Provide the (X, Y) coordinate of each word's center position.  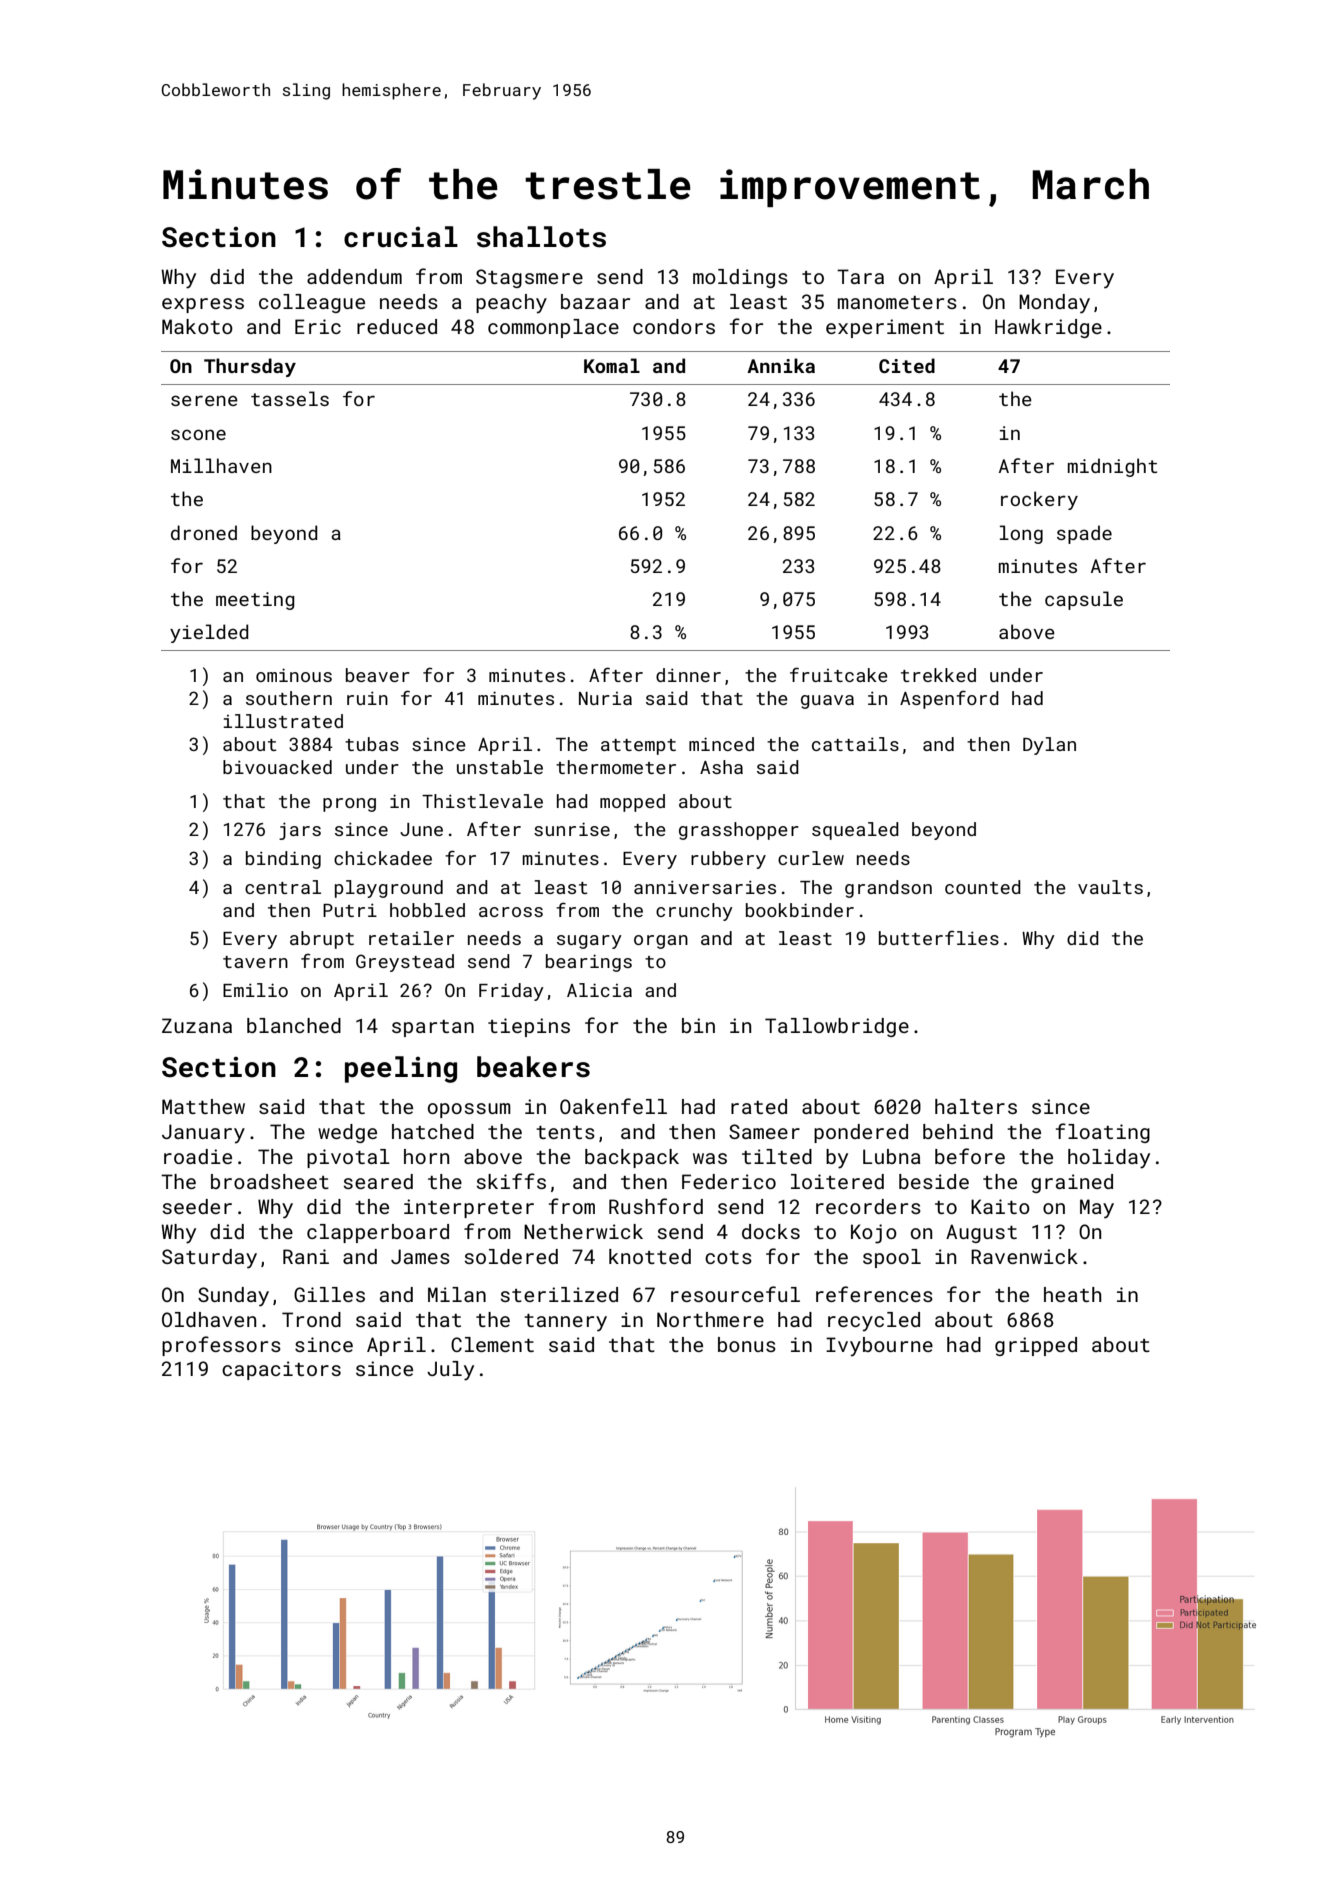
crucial (401, 237)
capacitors (281, 1370)
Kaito (1000, 1206)
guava (827, 702)
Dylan (1049, 746)
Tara (860, 276)
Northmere (710, 1319)
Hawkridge (1048, 328)
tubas (372, 744)
